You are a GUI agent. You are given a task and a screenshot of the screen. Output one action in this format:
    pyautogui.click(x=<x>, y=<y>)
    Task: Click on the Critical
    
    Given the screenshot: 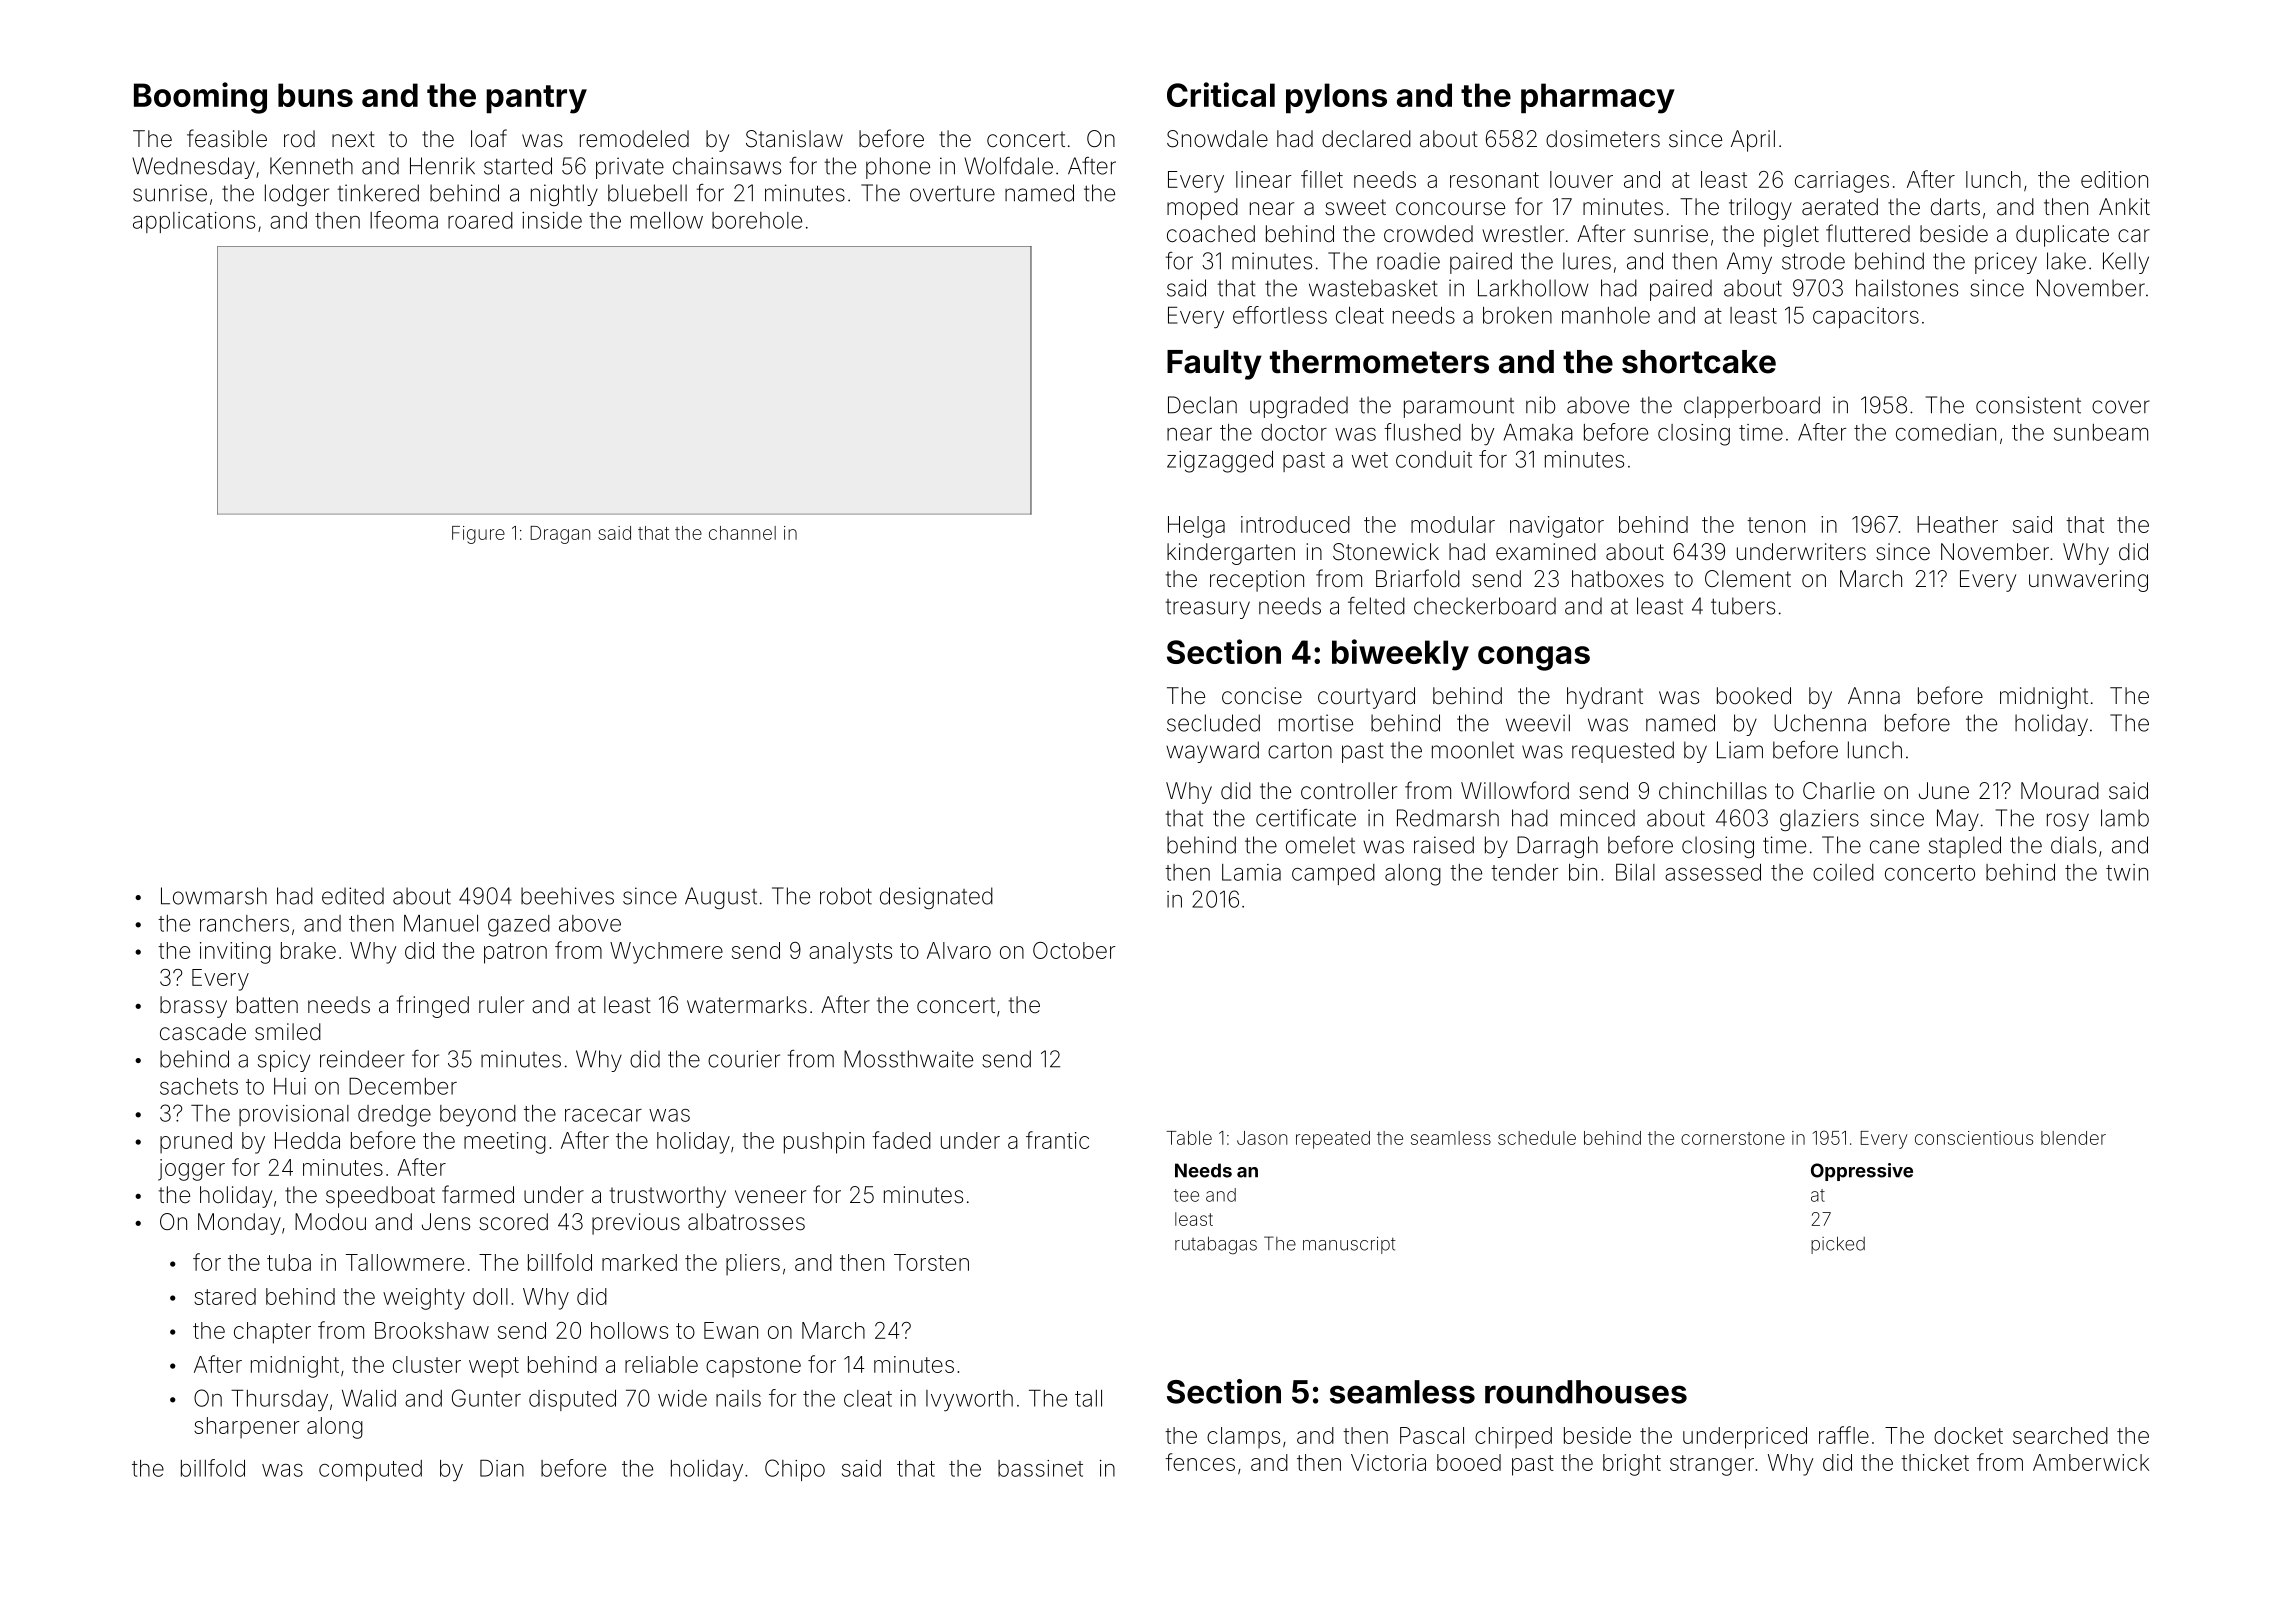 What is the action you would take?
    pyautogui.click(x=1221, y=94)
